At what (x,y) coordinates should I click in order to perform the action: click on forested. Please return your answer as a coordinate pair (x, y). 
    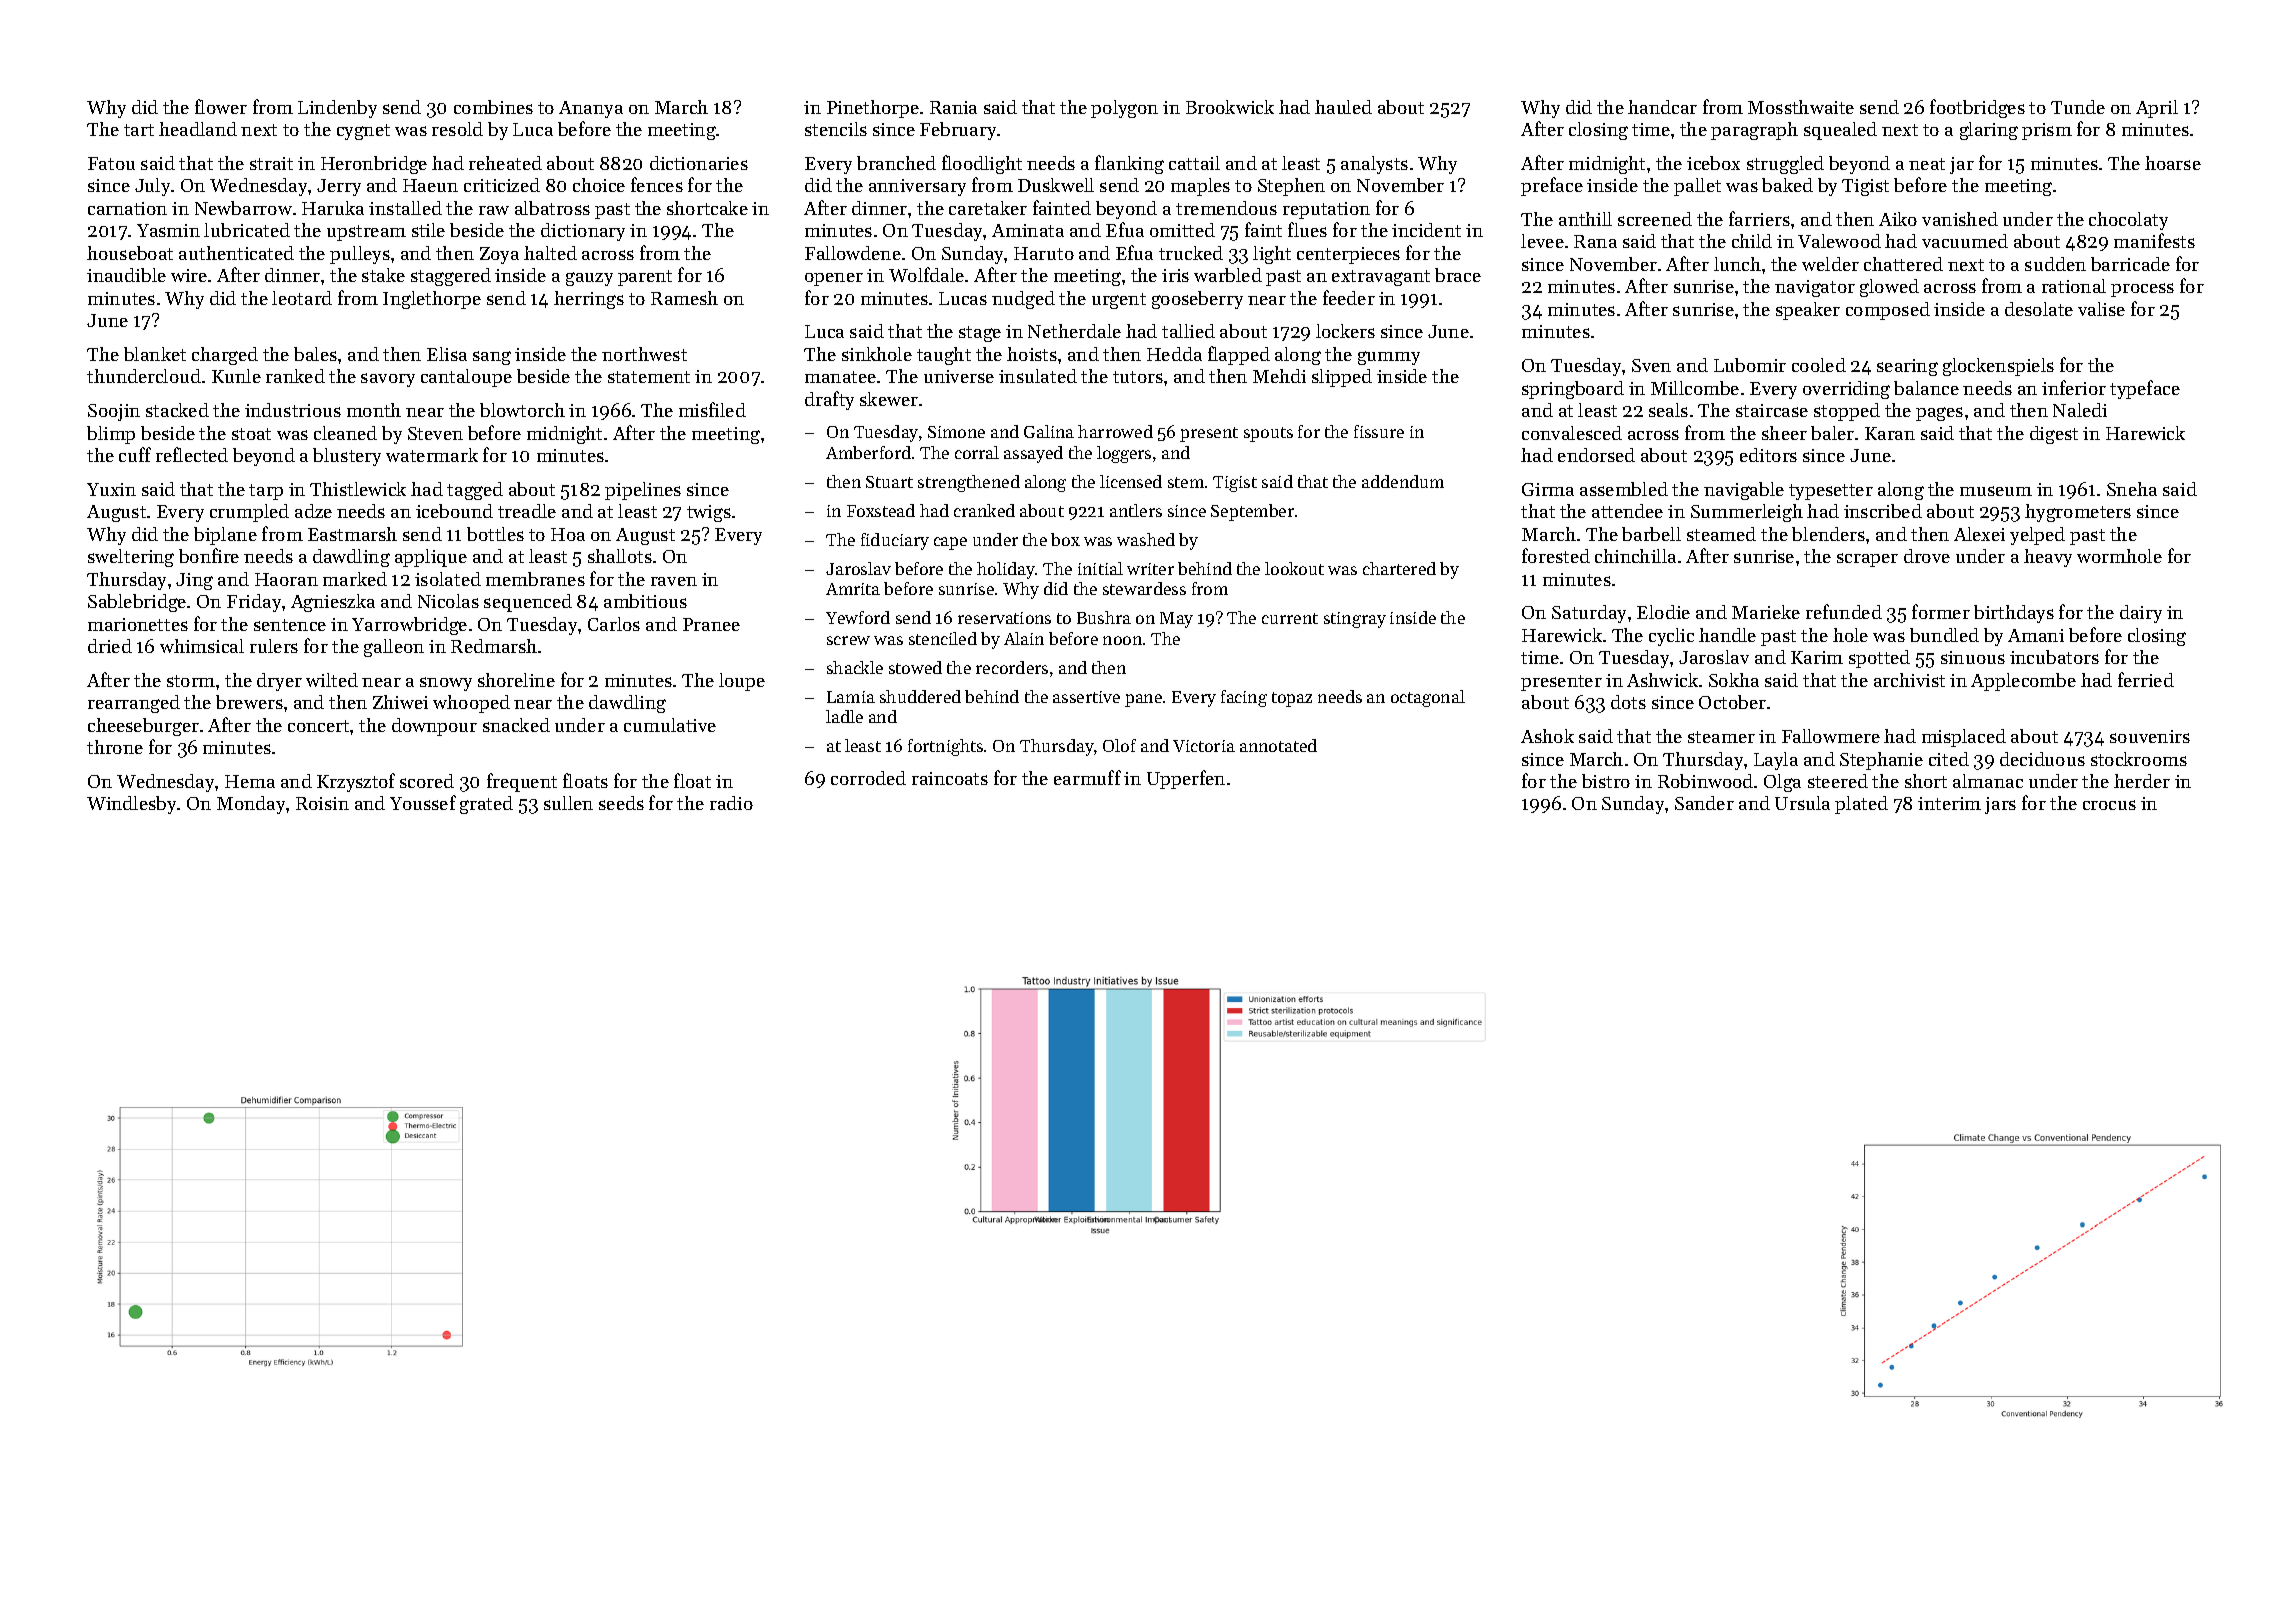
    Looking at the image, I should click on (1556, 555).
